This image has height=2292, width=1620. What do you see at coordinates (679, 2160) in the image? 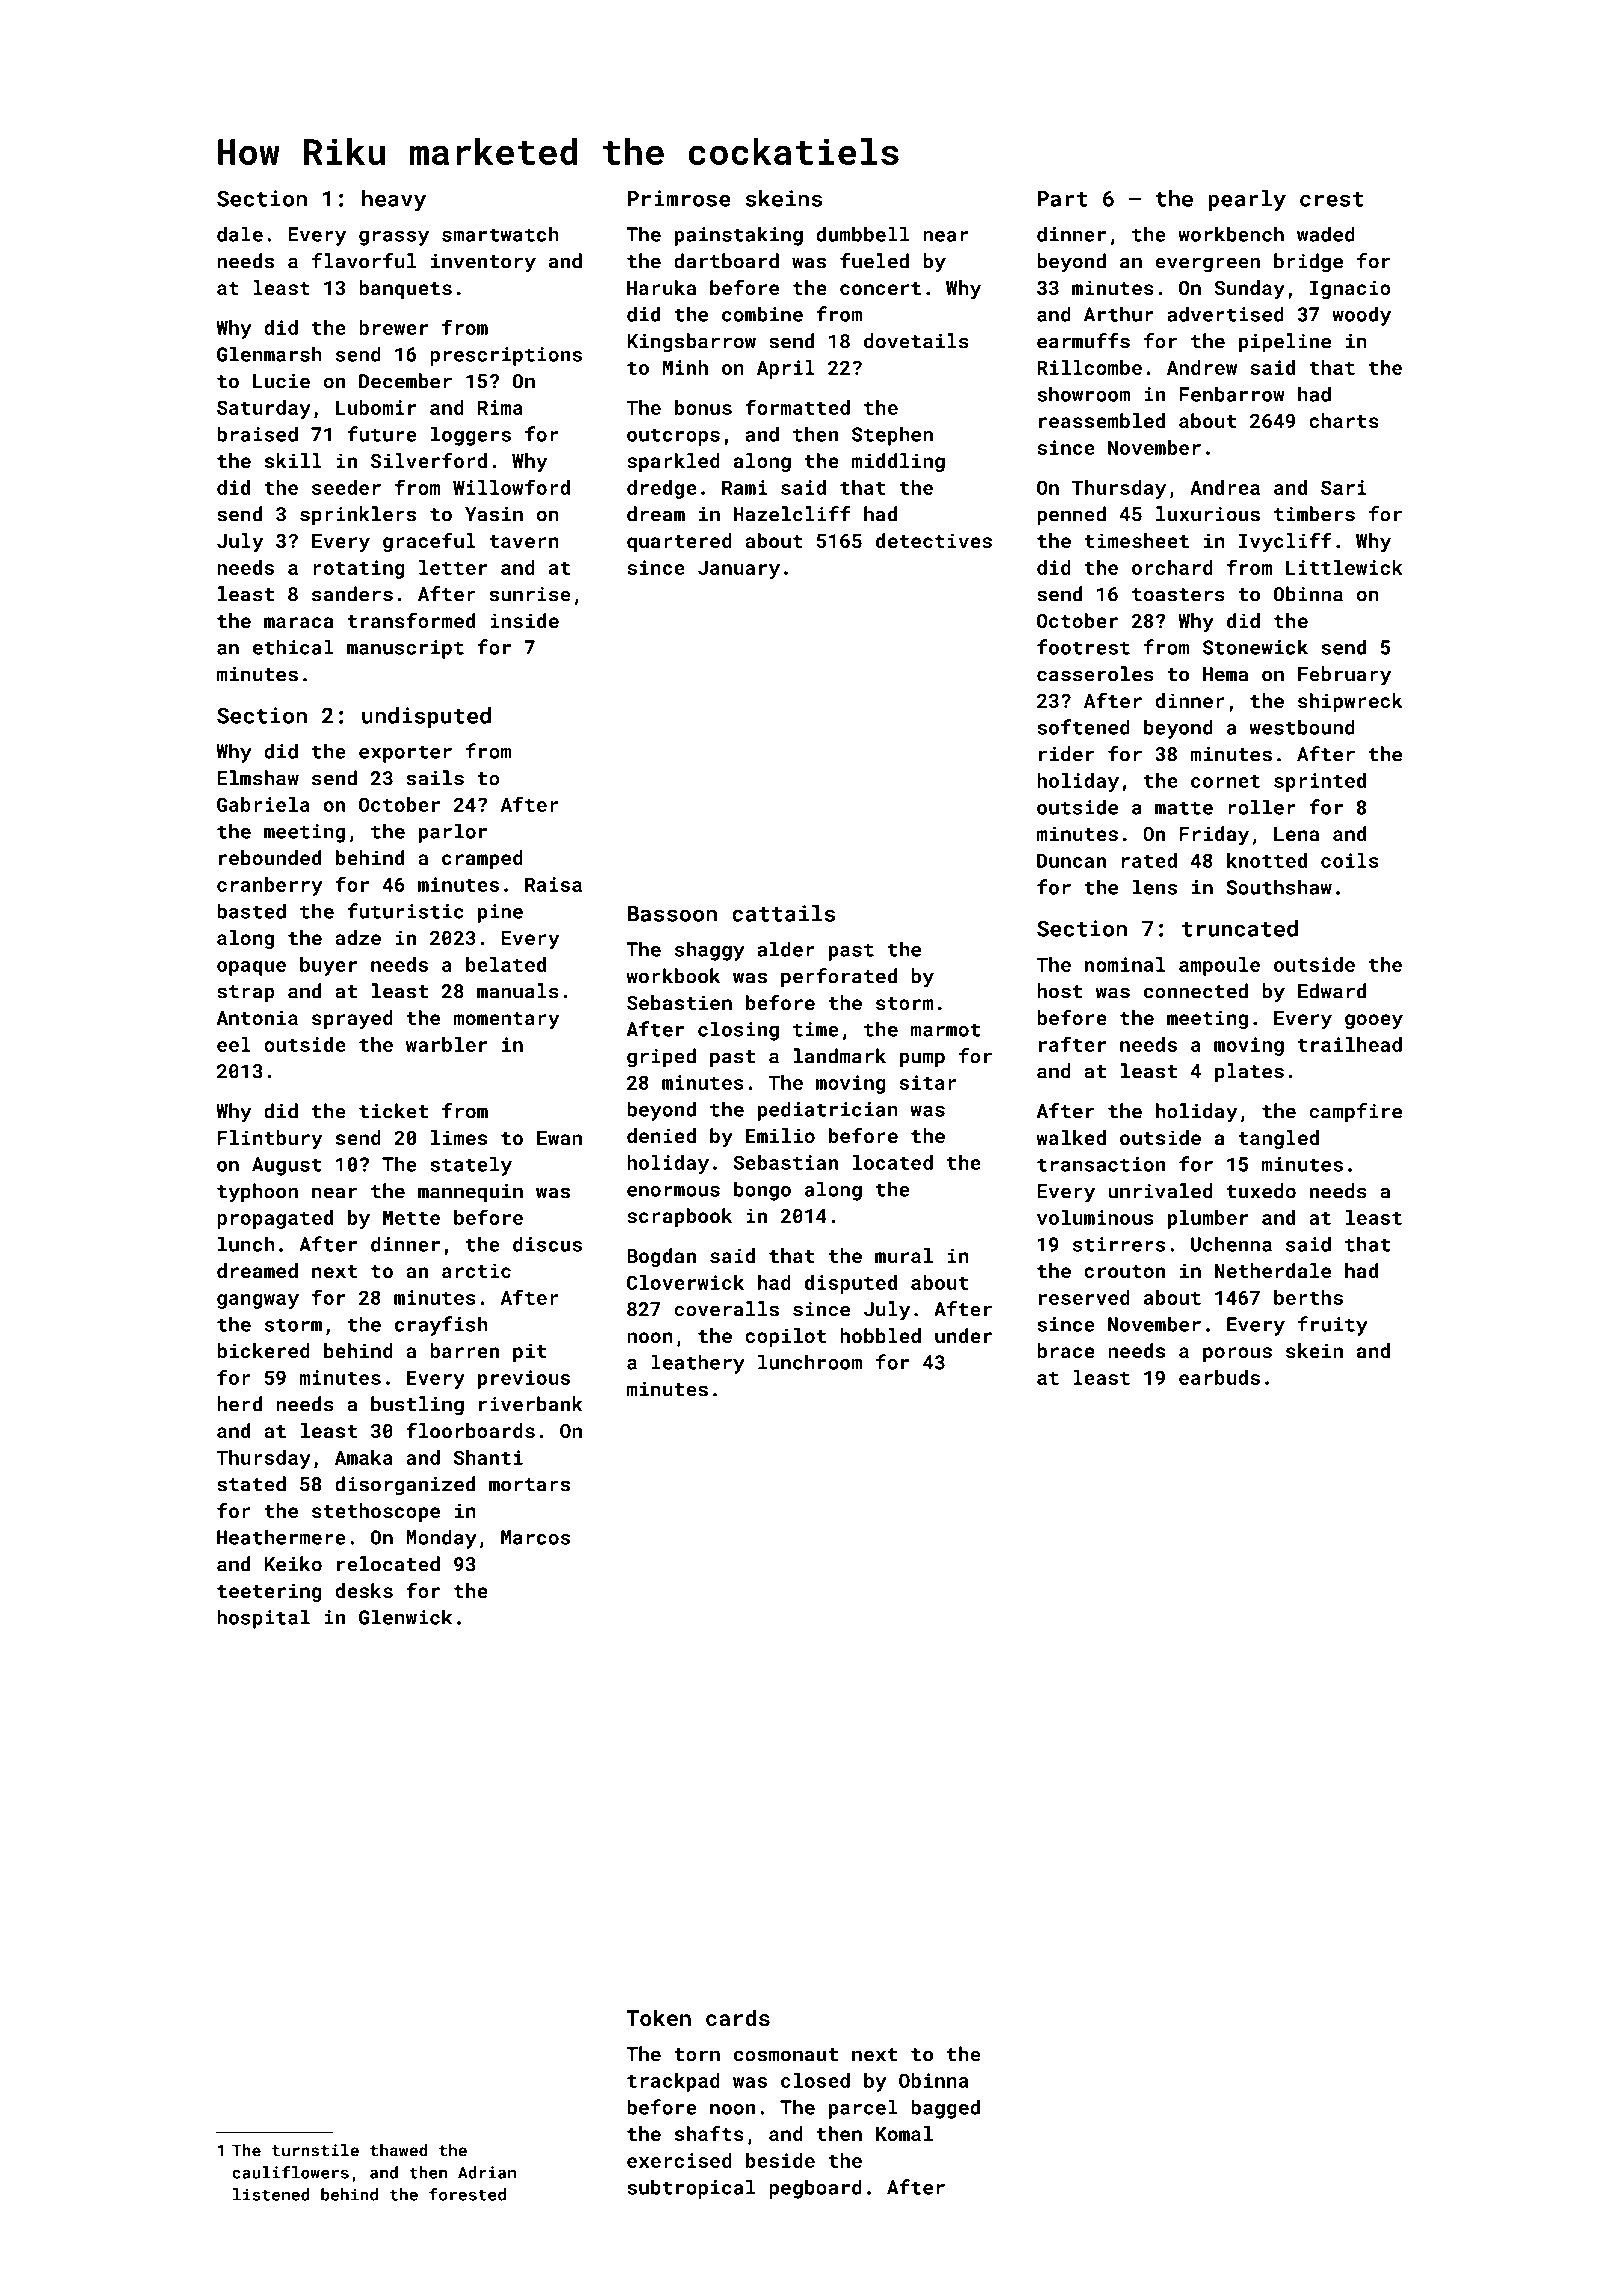
I see `exercised` at bounding box center [679, 2160].
